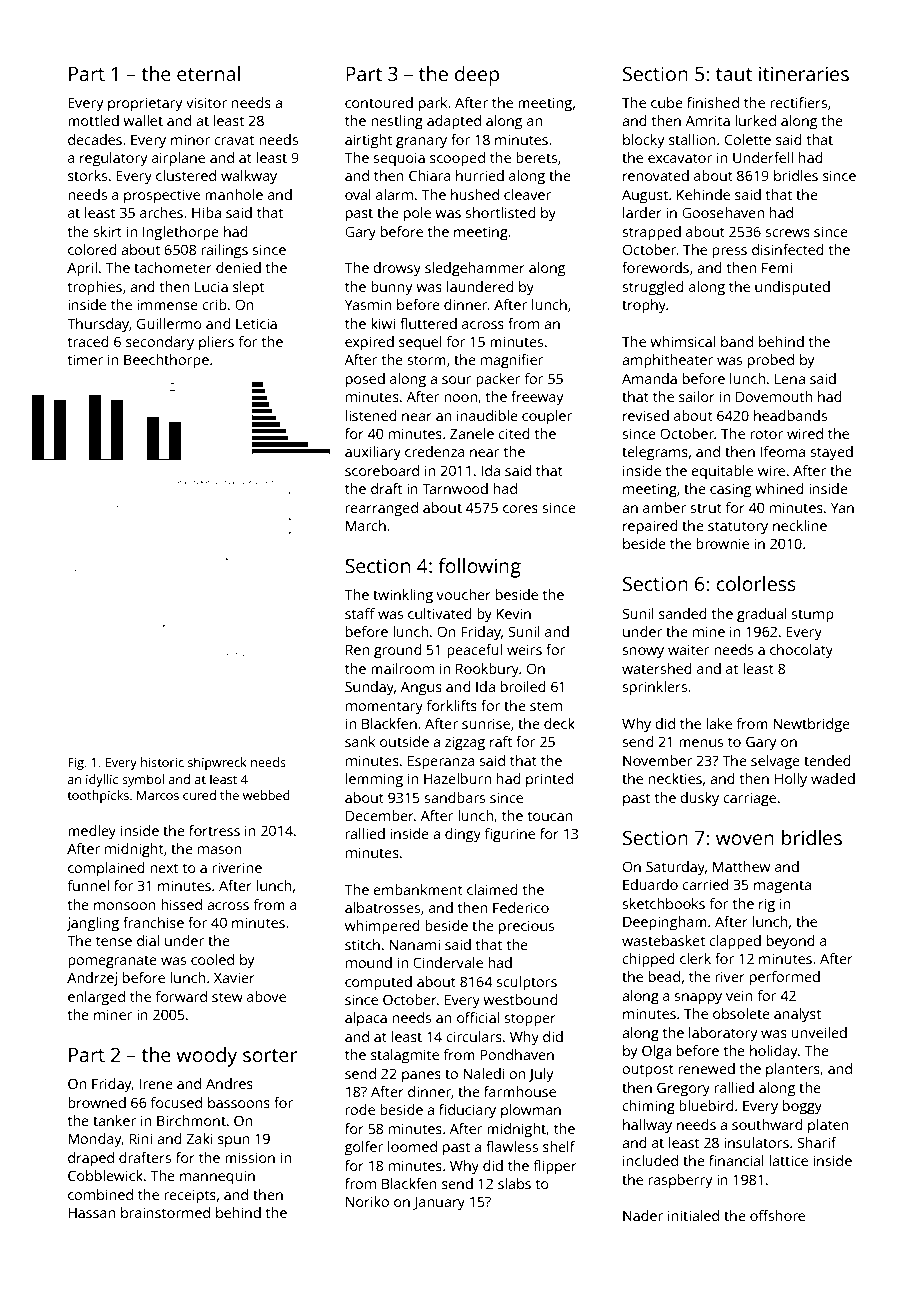 The height and width of the page is (1308, 924). What do you see at coordinates (667, 102) in the page?
I see `cube` at bounding box center [667, 102].
